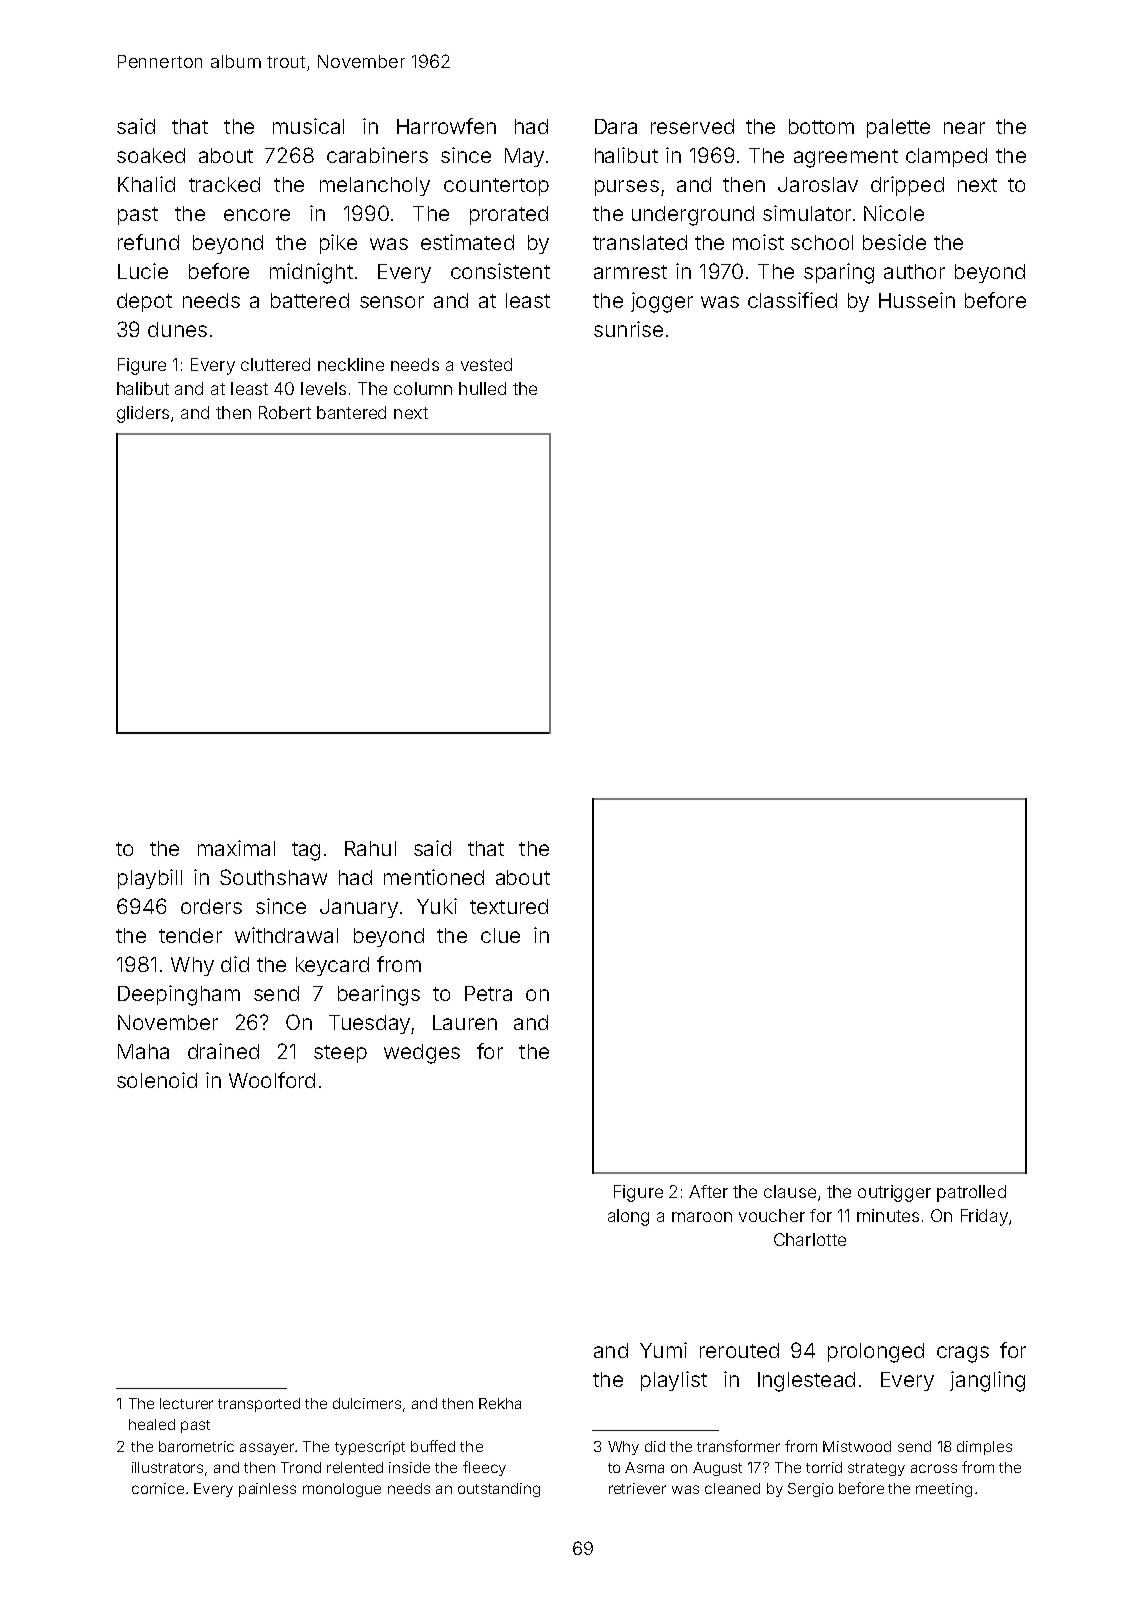  I want to click on outstanding, so click(499, 1490).
